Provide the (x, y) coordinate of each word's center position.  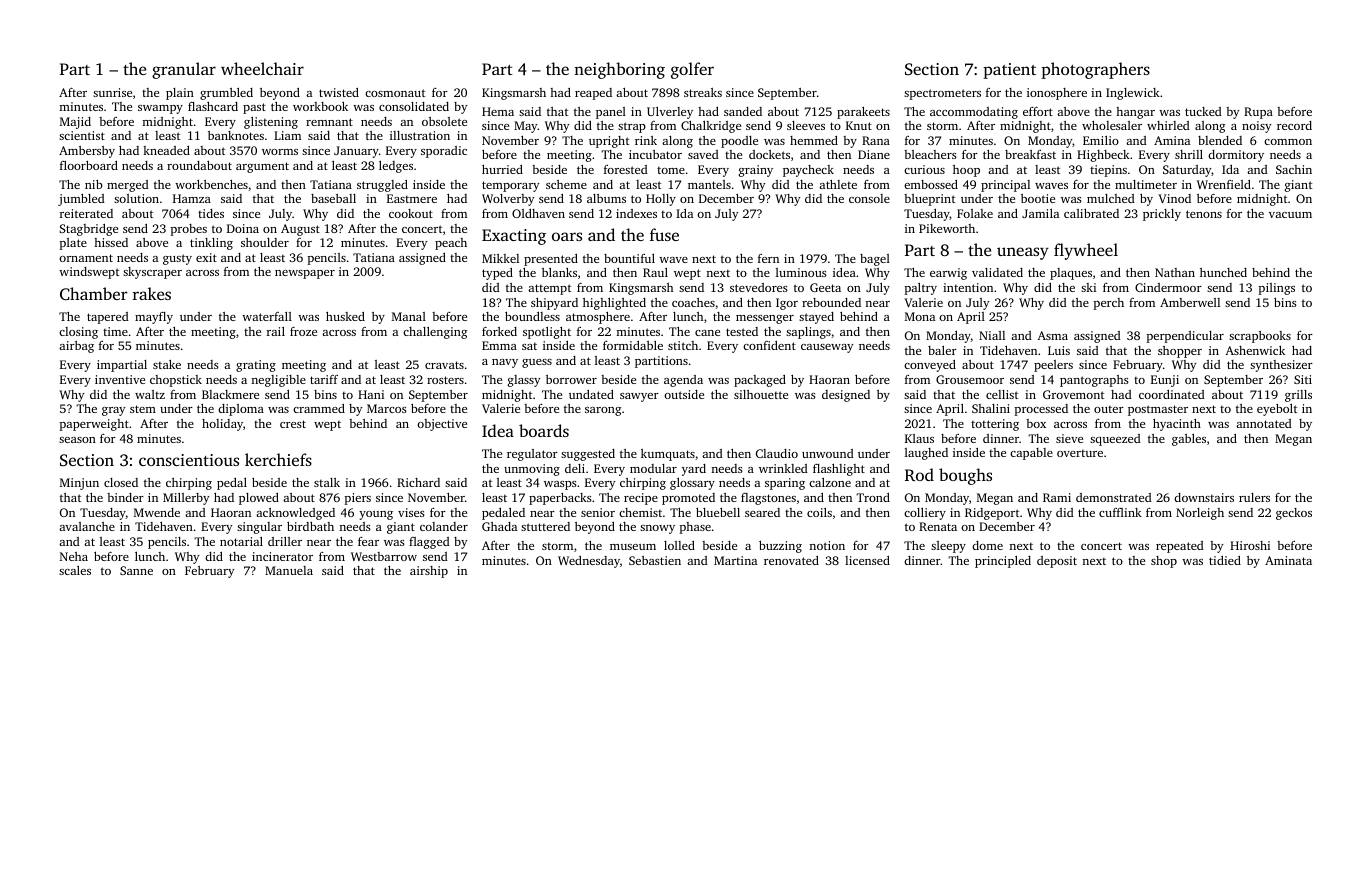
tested (742, 331)
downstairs (1204, 497)
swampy (160, 109)
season (77, 440)
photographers (1095, 70)
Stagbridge (88, 230)
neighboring (619, 70)
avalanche (87, 526)
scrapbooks (1260, 337)
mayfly (154, 318)
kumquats (668, 455)
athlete (838, 184)
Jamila (1040, 213)
